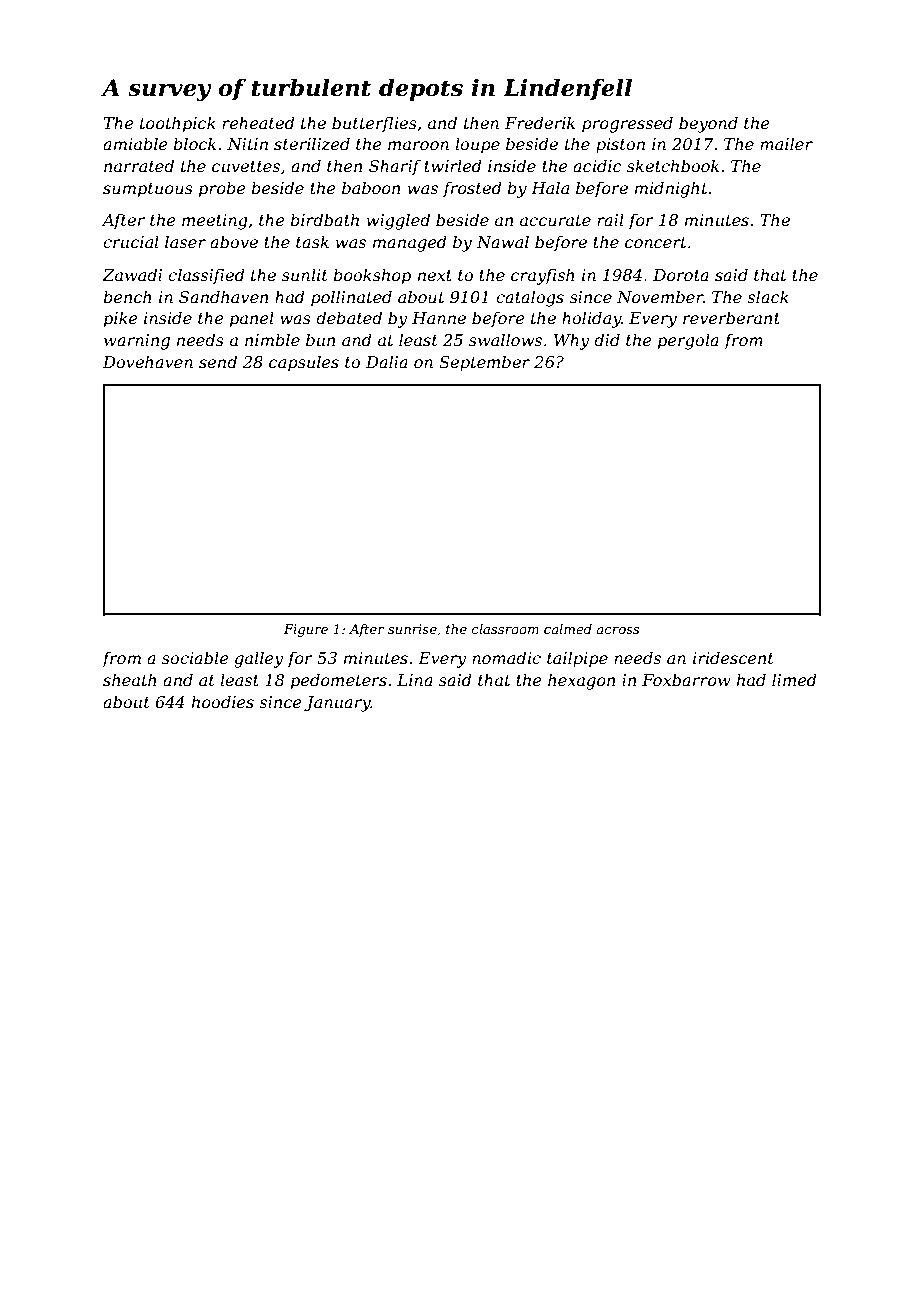 This screenshot has width=924, height=1314. What do you see at coordinates (688, 341) in the screenshot?
I see `pergola` at bounding box center [688, 341].
